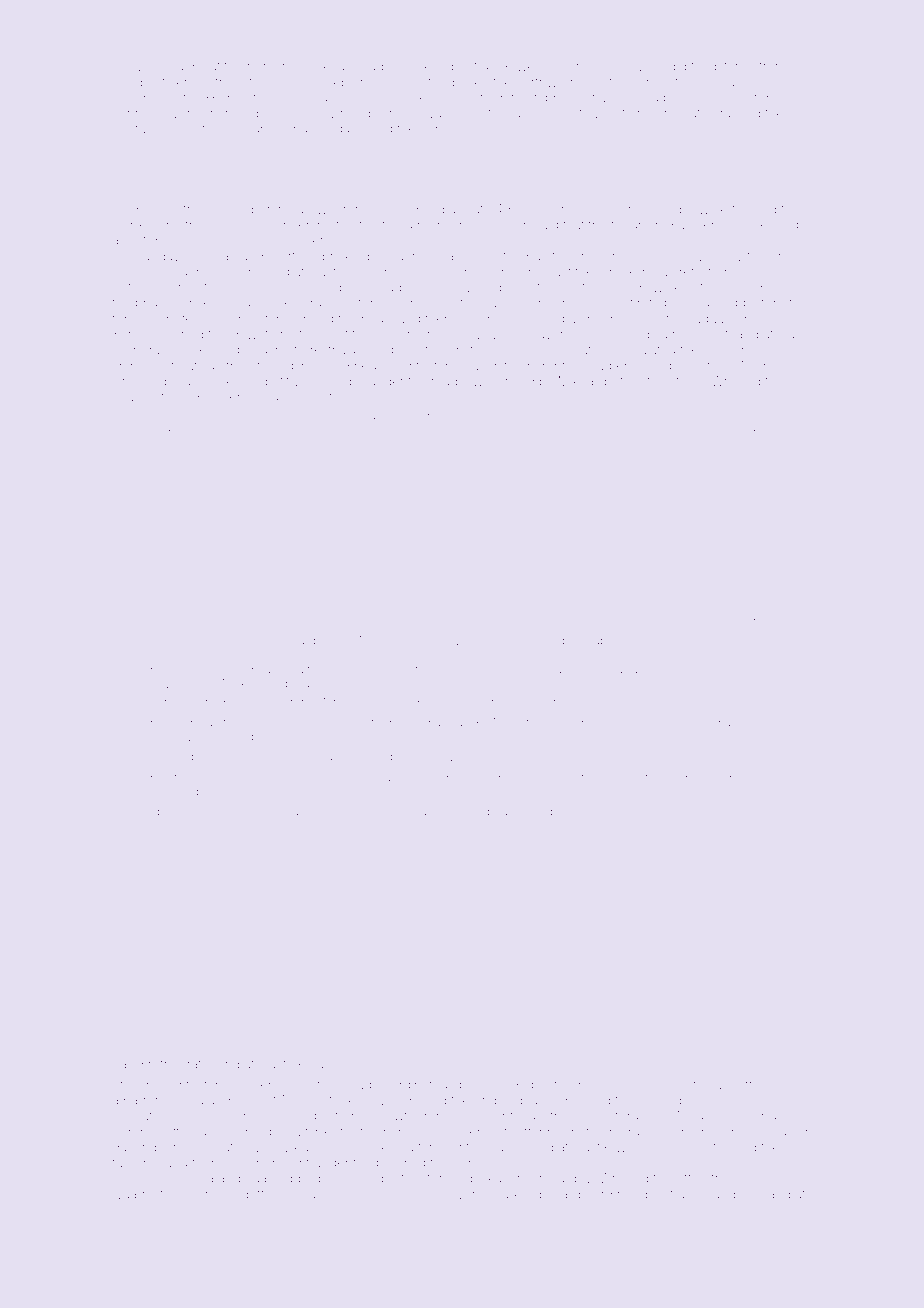 The image size is (924, 1308). What do you see at coordinates (276, 640) in the image?
I see `lobed` at bounding box center [276, 640].
